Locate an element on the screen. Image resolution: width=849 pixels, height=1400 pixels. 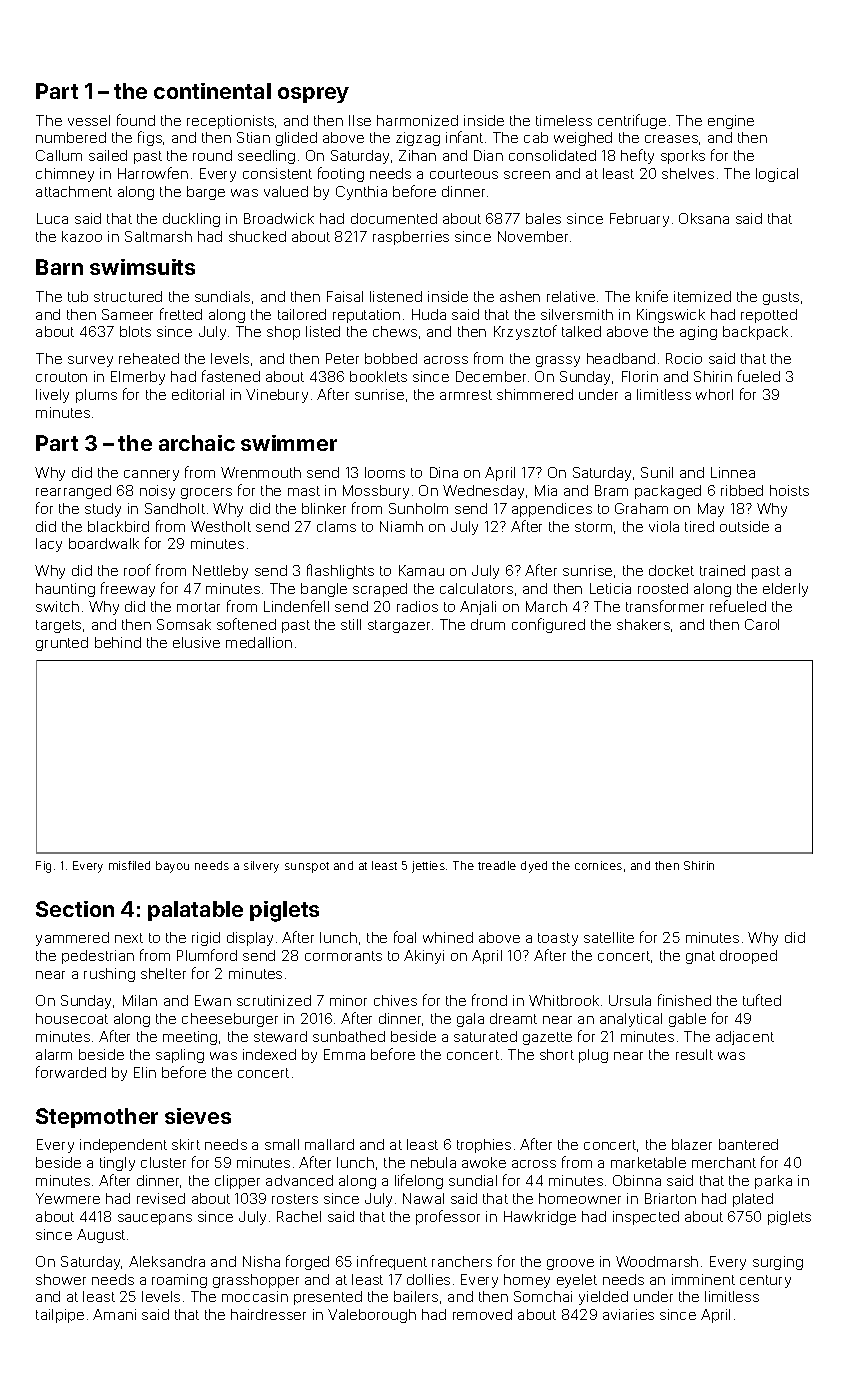
listened is located at coordinates (396, 296).
